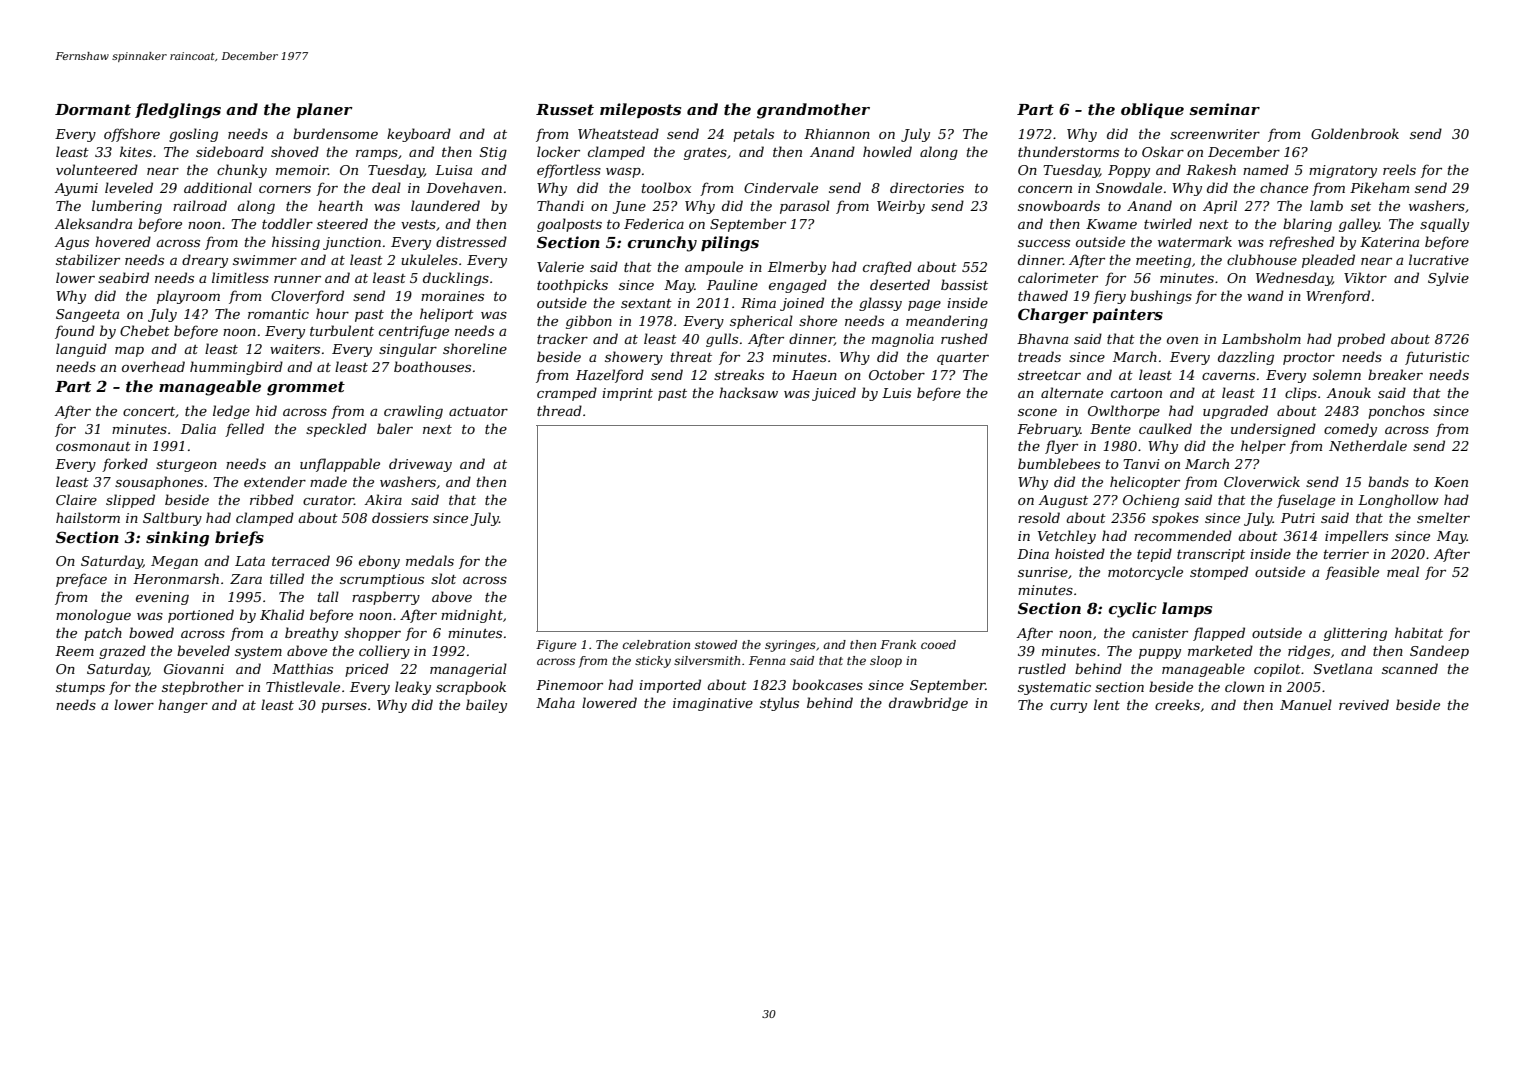  What do you see at coordinates (383, 499) in the page?
I see `Akira` at bounding box center [383, 499].
